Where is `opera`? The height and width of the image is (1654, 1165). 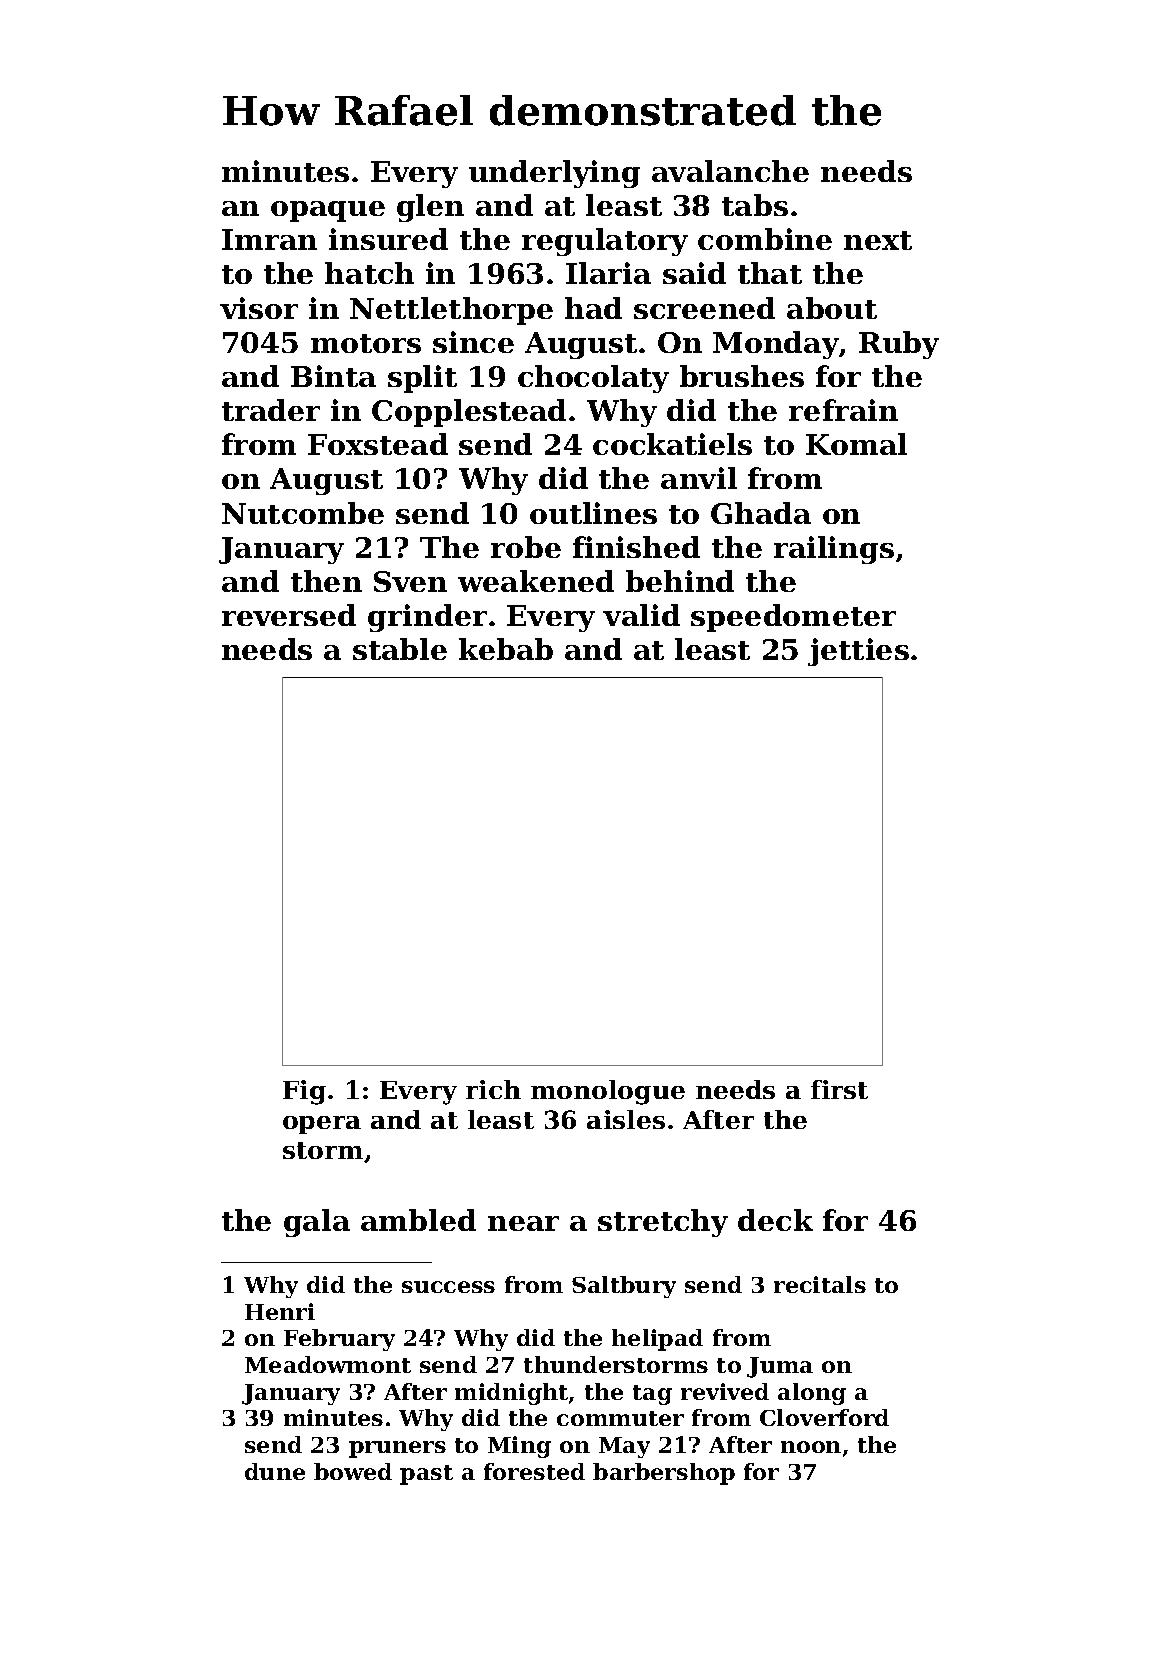
opera is located at coordinates (322, 1125).
